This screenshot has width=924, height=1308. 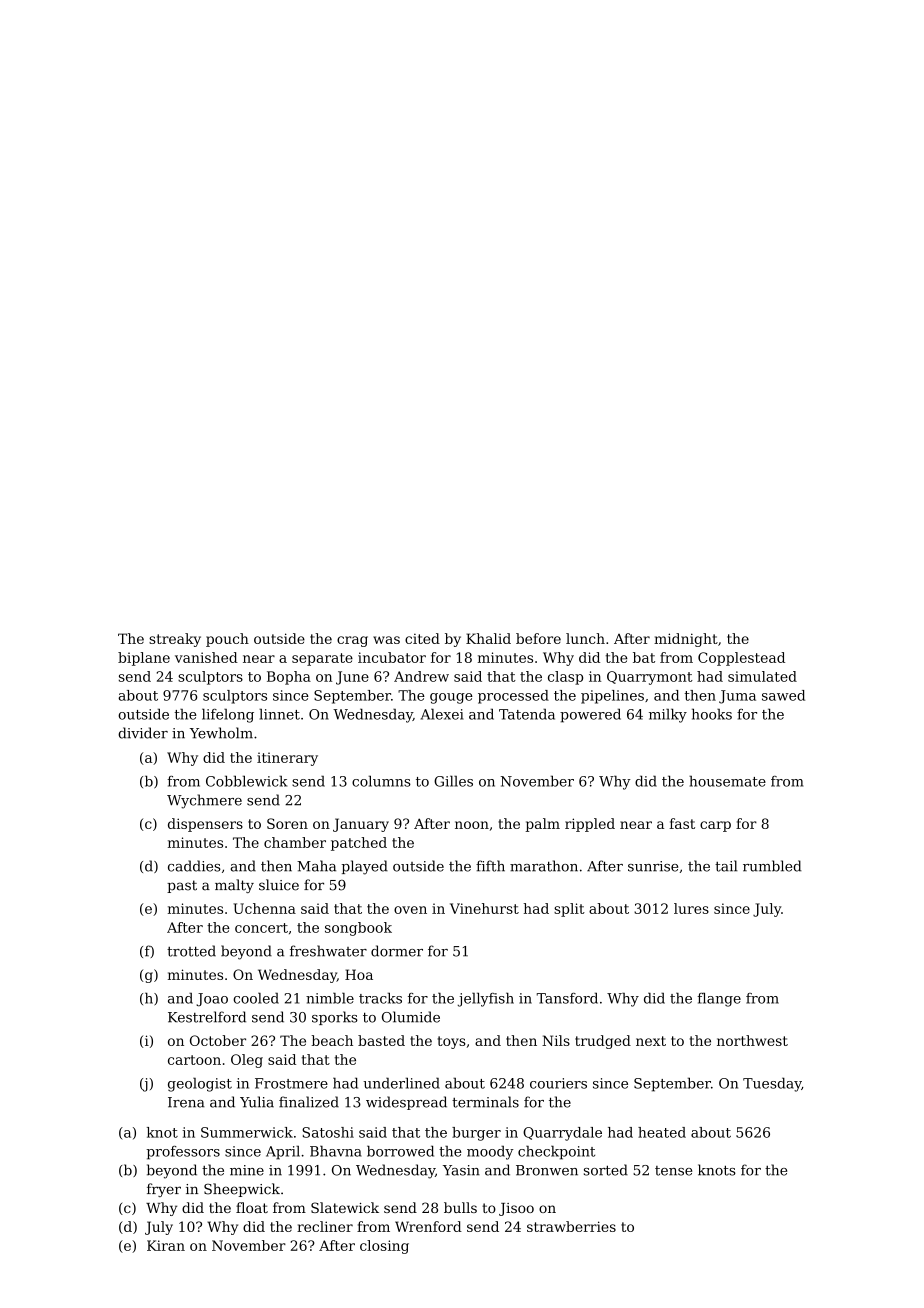 What do you see at coordinates (175, 640) in the screenshot?
I see `streaky` at bounding box center [175, 640].
